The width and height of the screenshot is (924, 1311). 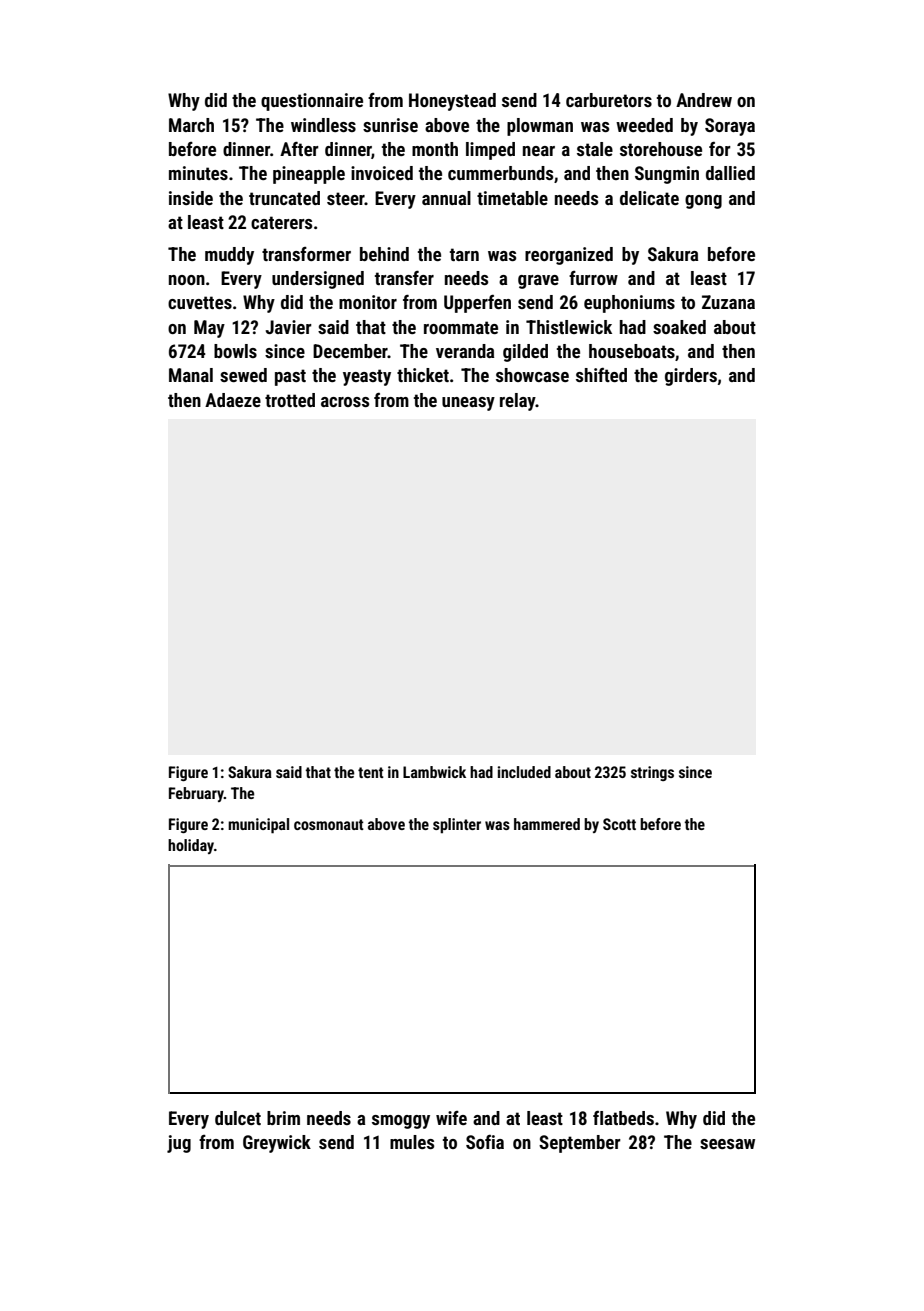 I want to click on strings, so click(x=652, y=773).
